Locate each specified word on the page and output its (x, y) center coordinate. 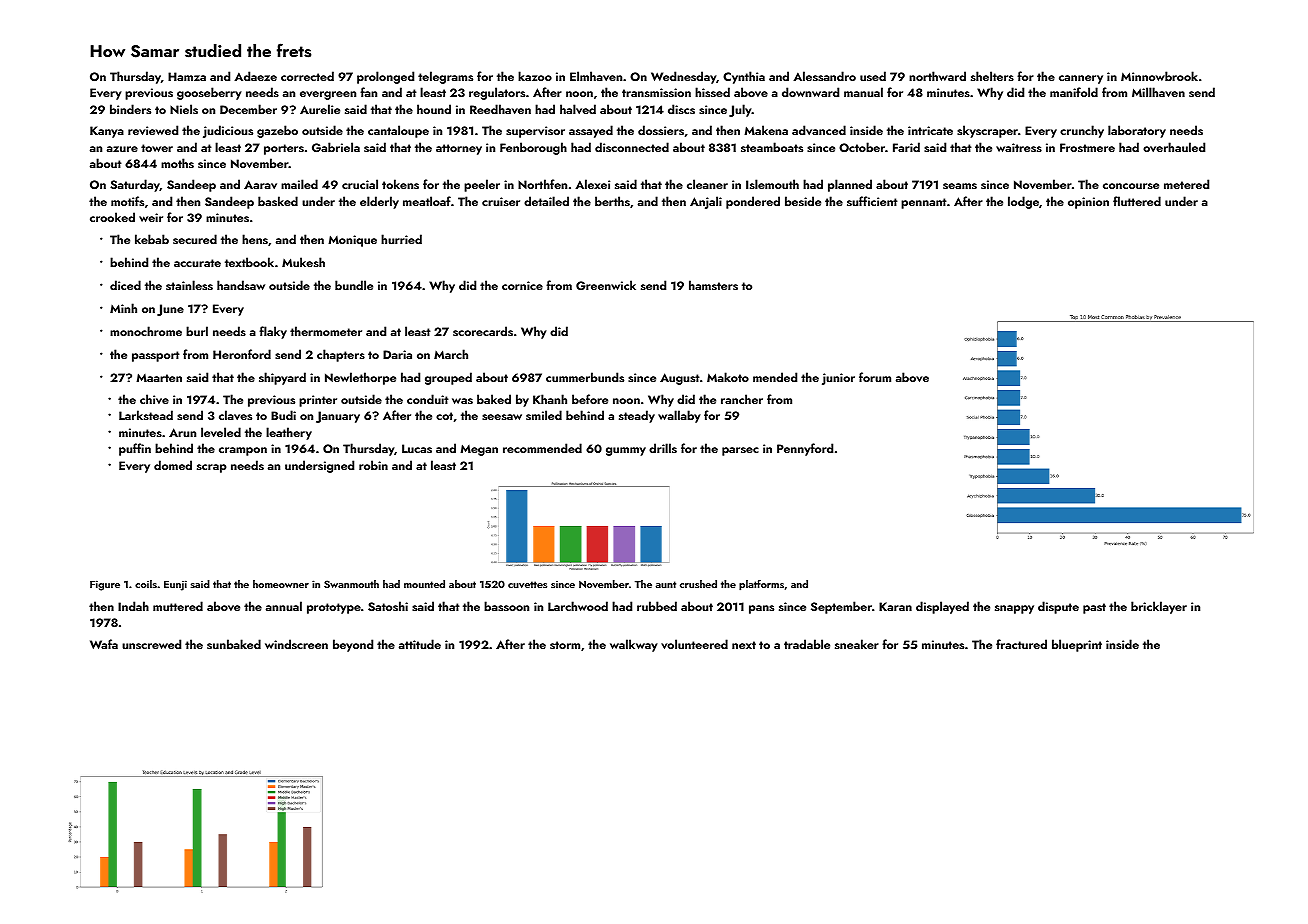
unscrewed (151, 644)
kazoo (535, 76)
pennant (924, 203)
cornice (522, 285)
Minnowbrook (1159, 76)
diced (125, 285)
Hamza (187, 76)
